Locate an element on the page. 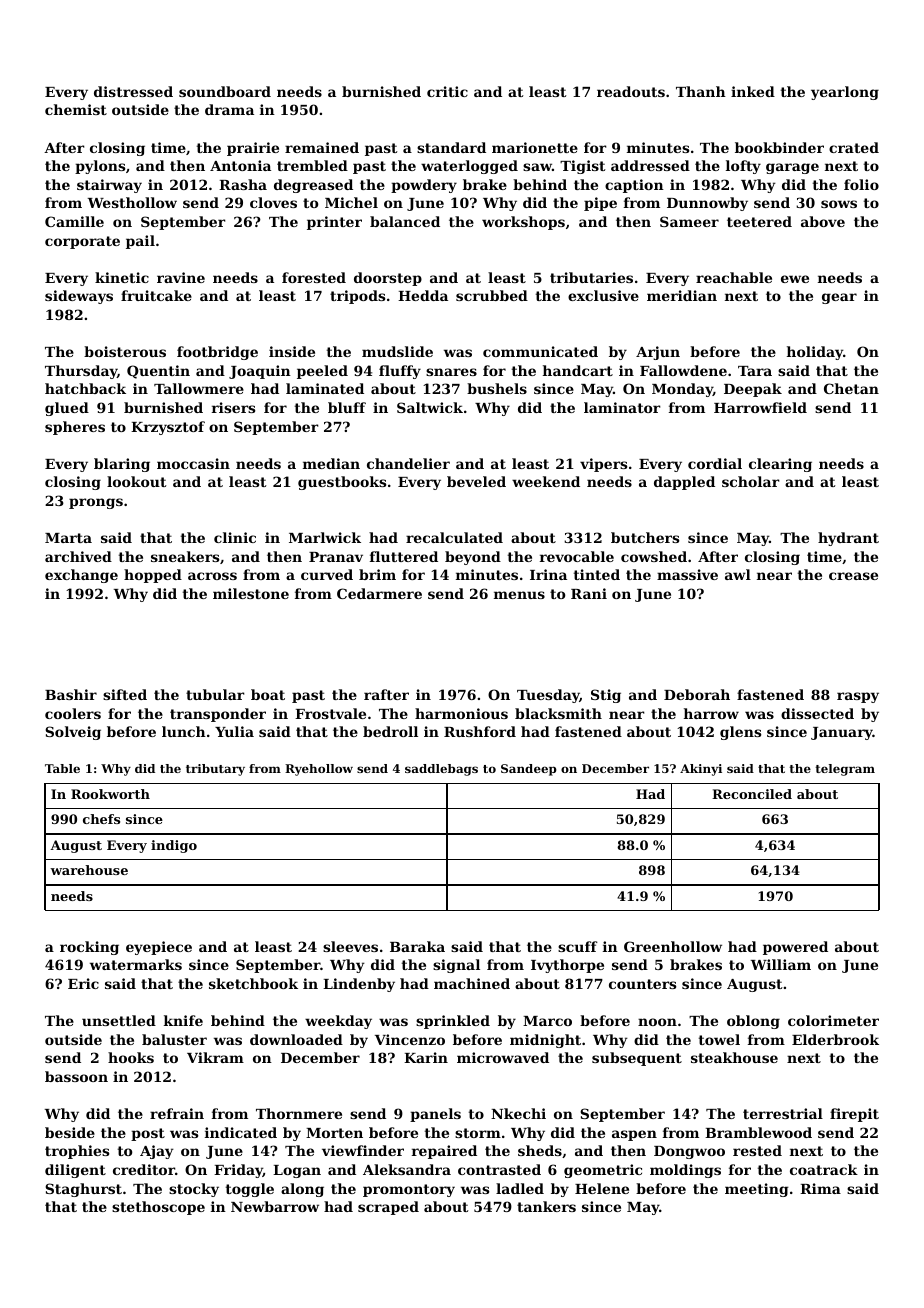 The height and width of the image is (1308, 924). Newbarrow is located at coordinates (275, 1206).
